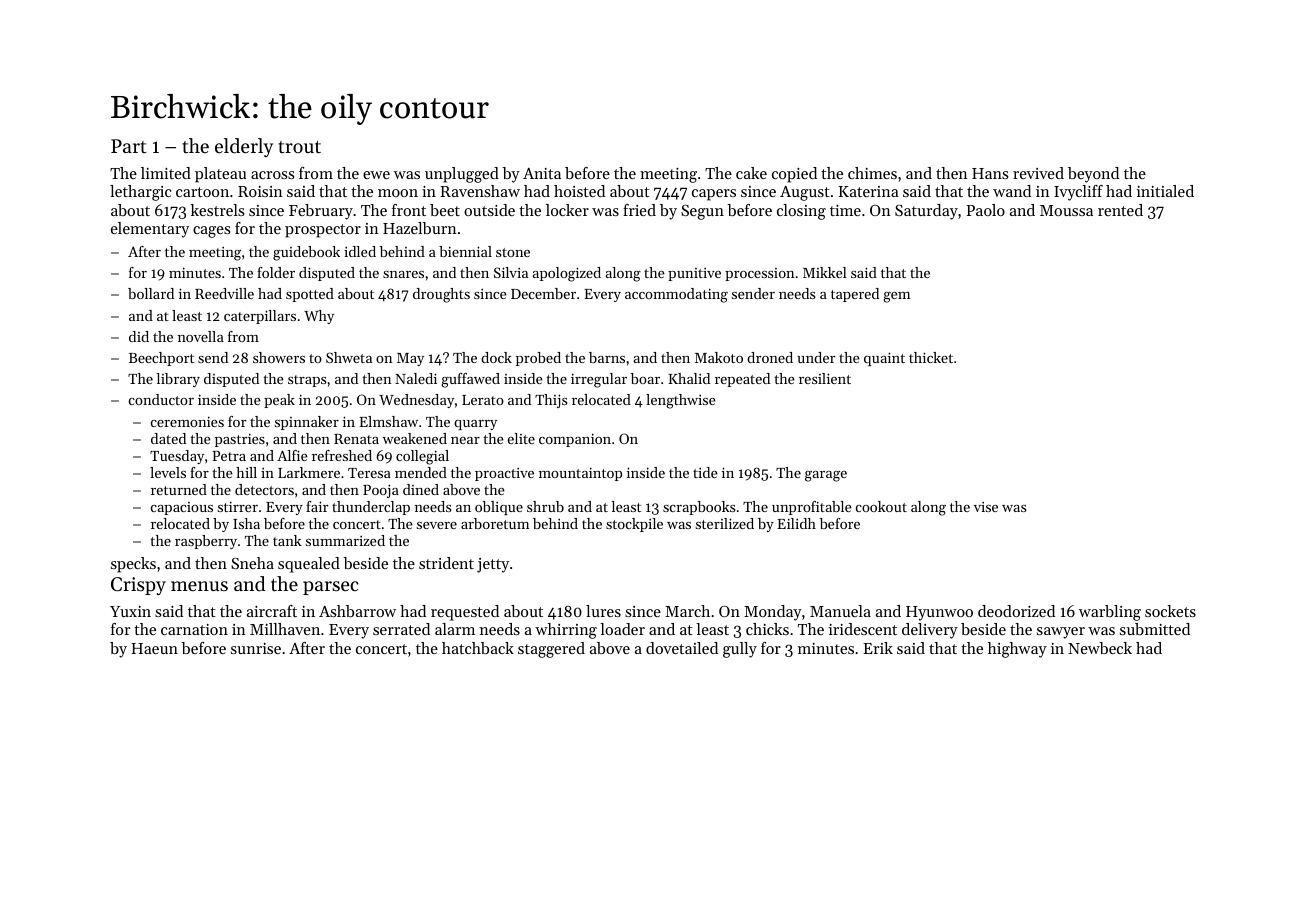 This page has width=1308, height=924. What do you see at coordinates (1038, 173) in the page?
I see `revived` at bounding box center [1038, 173].
